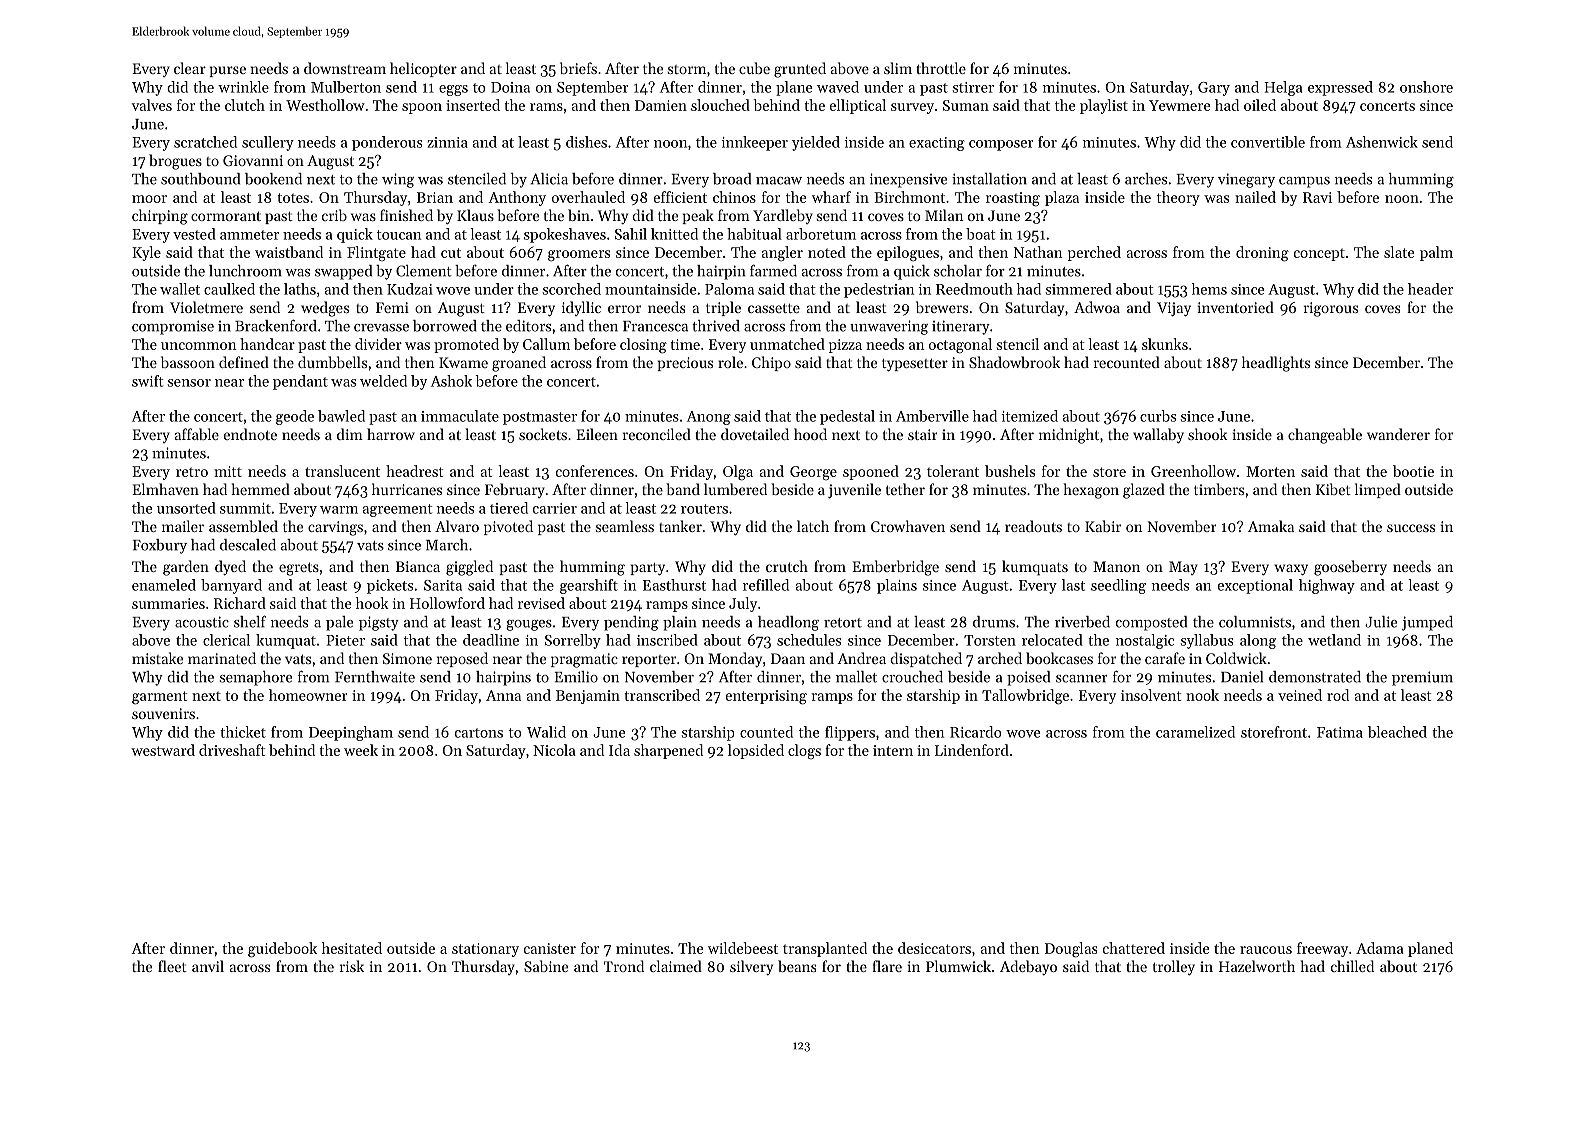 Image resolution: width=1585 pixels, height=1121 pixels. What do you see at coordinates (804, 751) in the document?
I see `clogs` at bounding box center [804, 751].
